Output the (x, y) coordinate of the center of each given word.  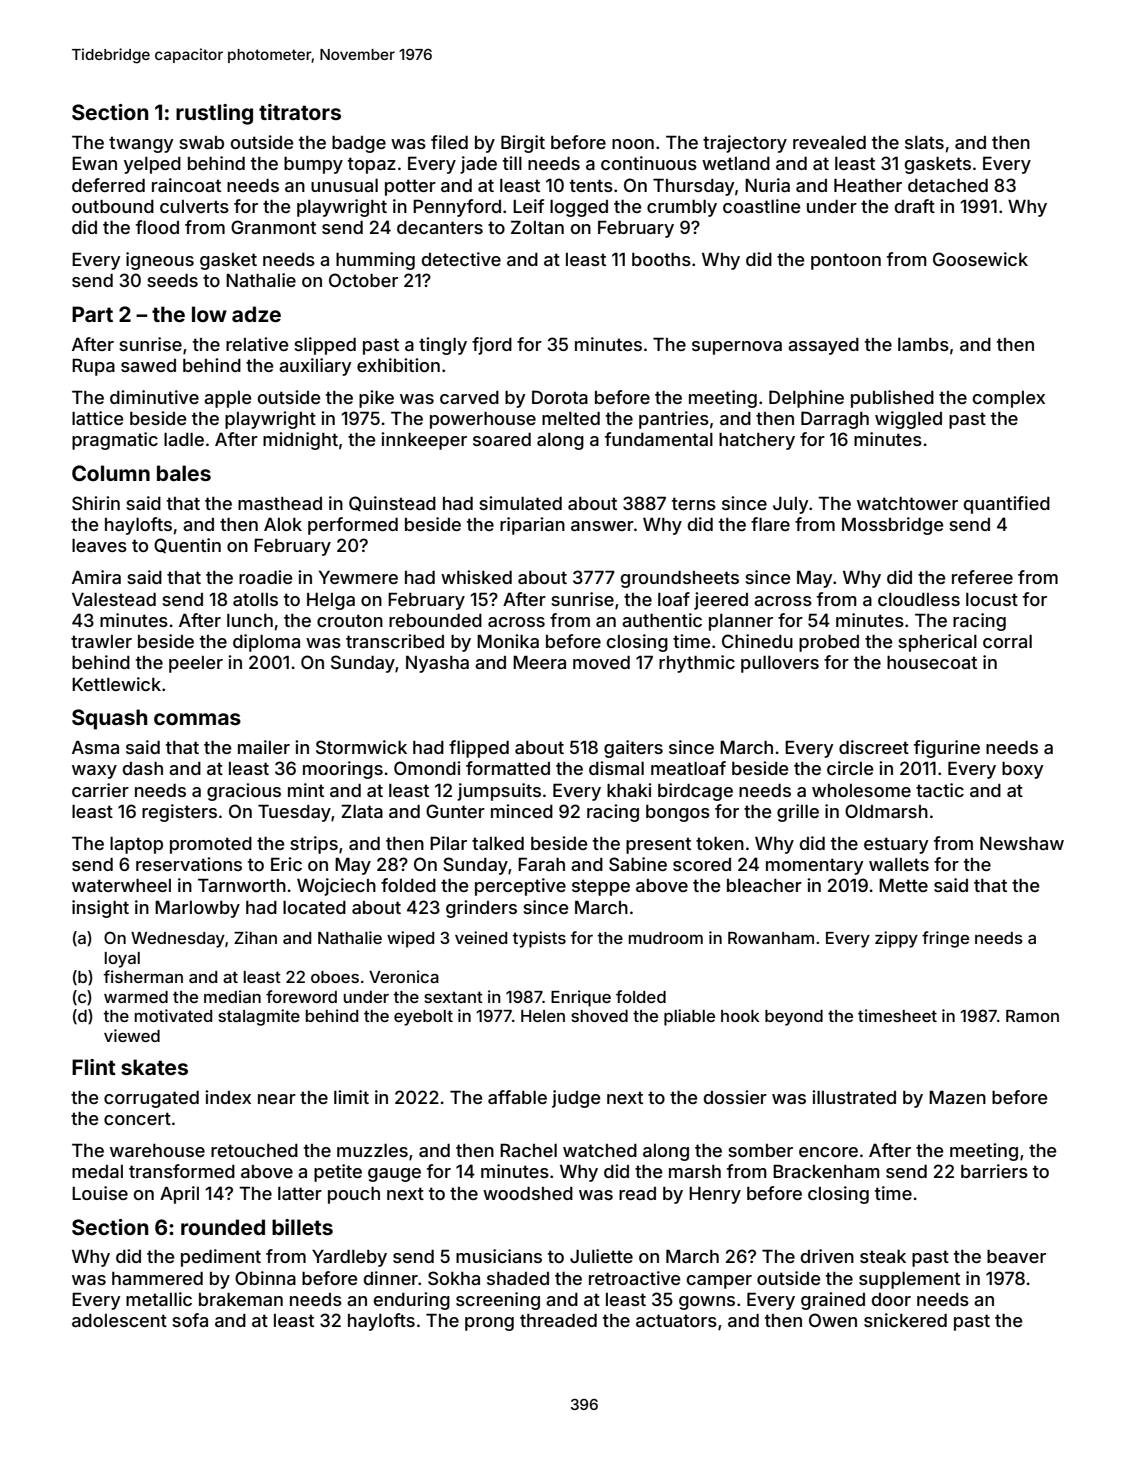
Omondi (427, 768)
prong (489, 1324)
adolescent (119, 1320)
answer (602, 526)
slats (924, 142)
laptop (136, 845)
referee (982, 577)
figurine (947, 749)
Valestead (114, 599)
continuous (649, 163)
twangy (141, 144)
